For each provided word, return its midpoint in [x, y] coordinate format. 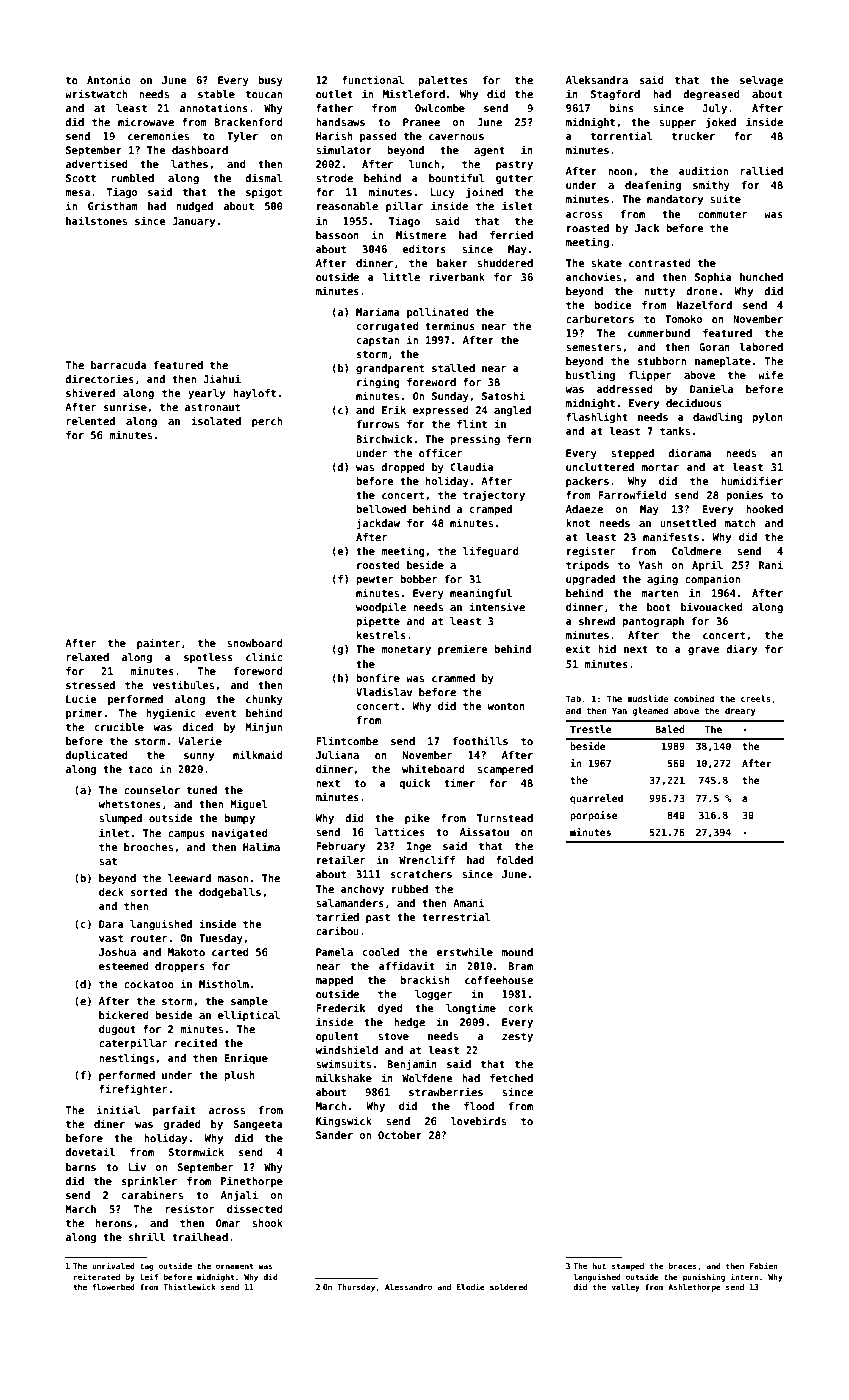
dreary [740, 711]
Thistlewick [189, 1286]
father [334, 108]
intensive [497, 606]
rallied [761, 170]
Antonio [109, 79]
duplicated [96, 755]
